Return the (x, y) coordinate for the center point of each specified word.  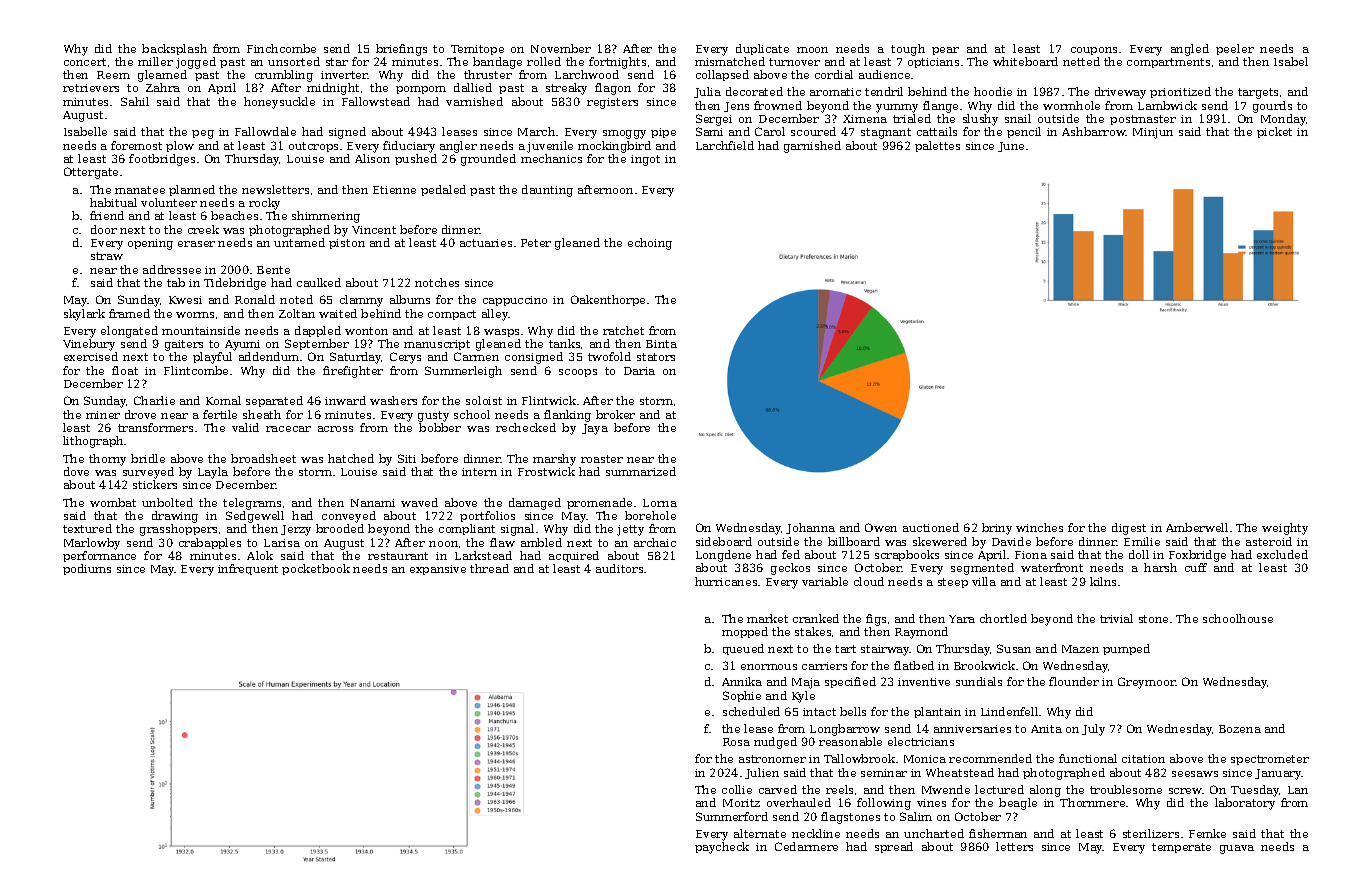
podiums (87, 569)
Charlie (154, 400)
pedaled (443, 190)
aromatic (835, 92)
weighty (1285, 529)
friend (107, 215)
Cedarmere (806, 846)
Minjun (1153, 133)
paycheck (722, 848)
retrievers (91, 88)
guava (1237, 849)
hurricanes (726, 581)
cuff (1196, 567)
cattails (937, 131)
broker (615, 414)
